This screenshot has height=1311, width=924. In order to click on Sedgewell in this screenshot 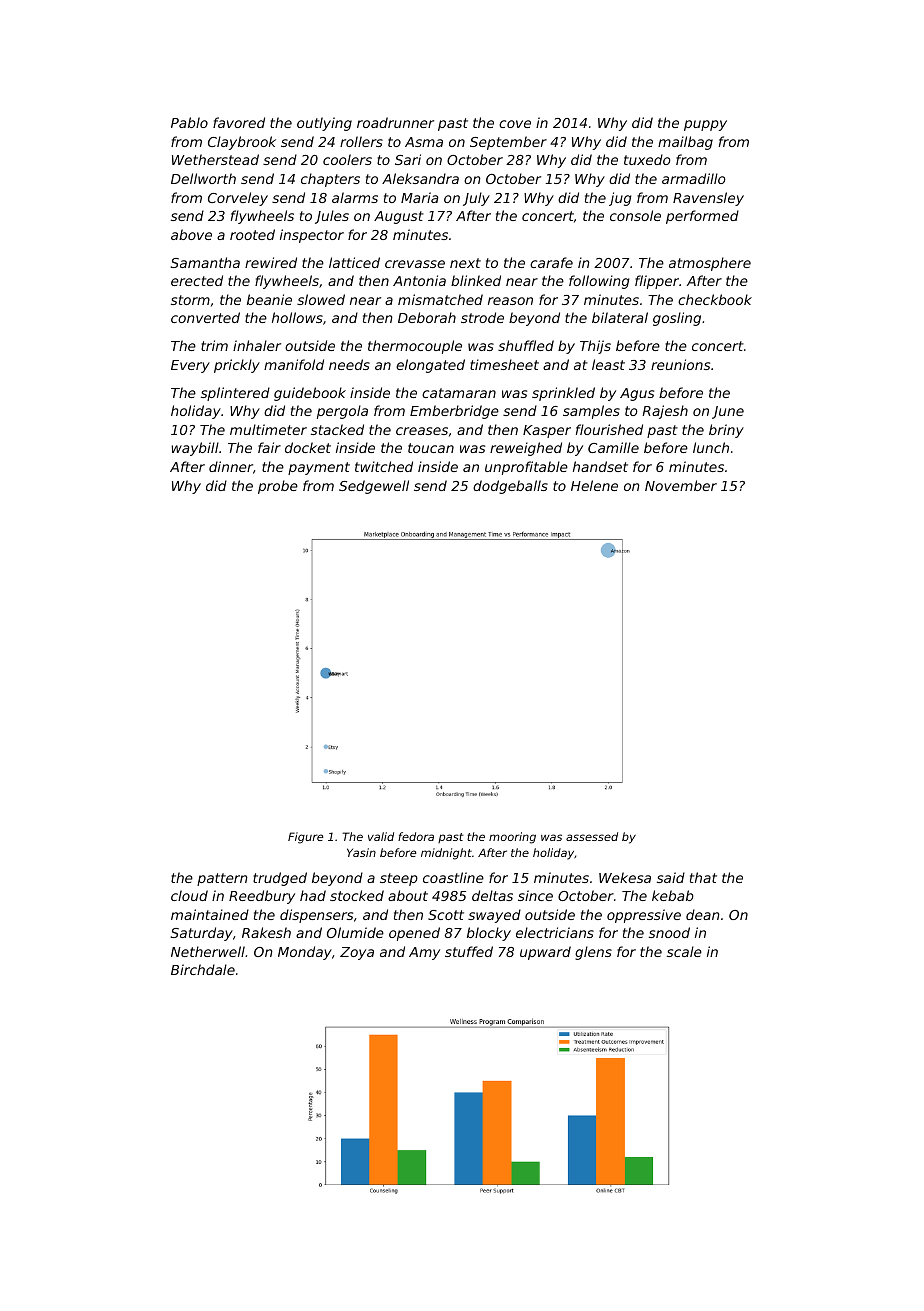, I will do `click(374, 487)`.
